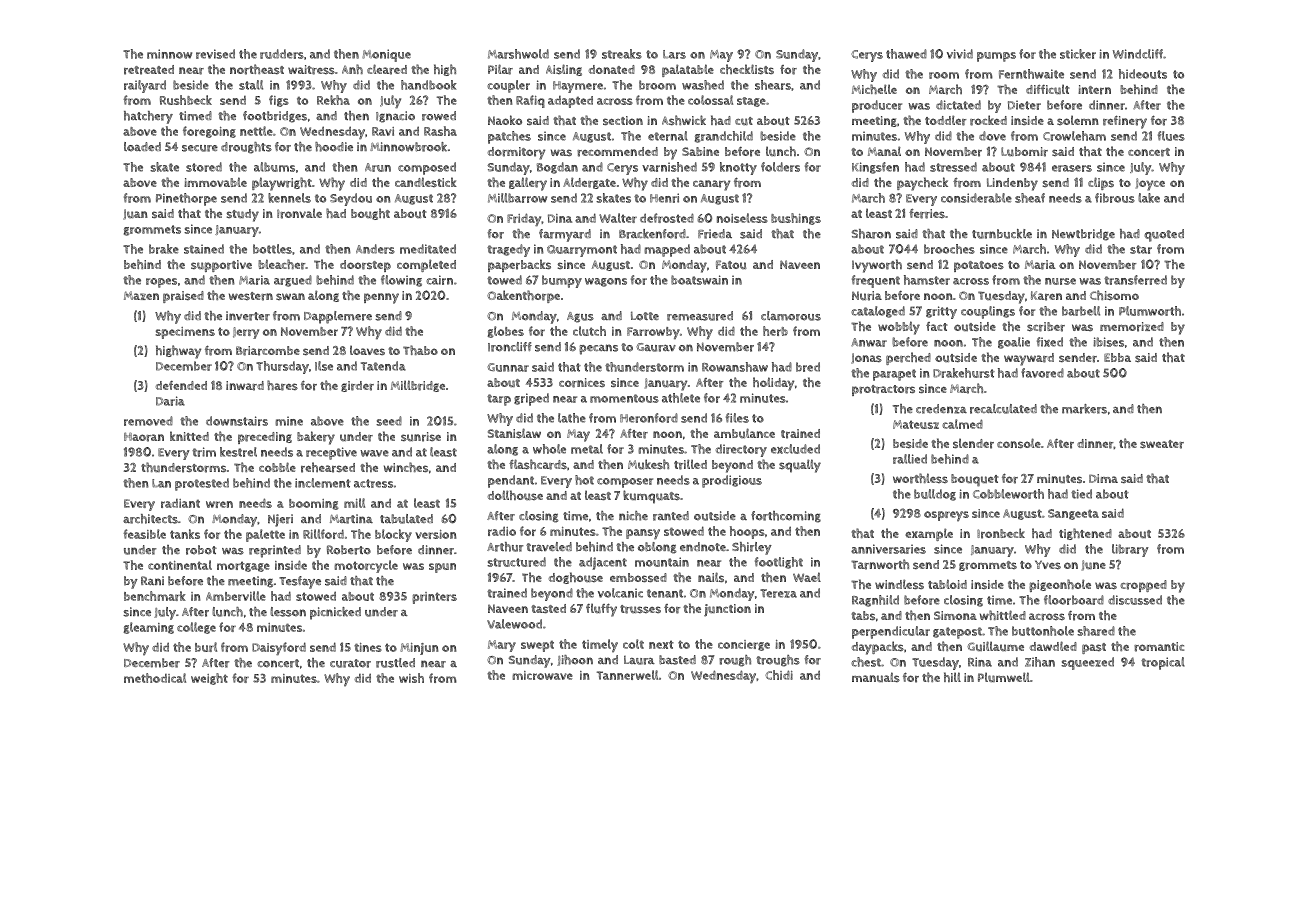 The width and height of the image is (1308, 924). I want to click on Dima, so click(1103, 478).
